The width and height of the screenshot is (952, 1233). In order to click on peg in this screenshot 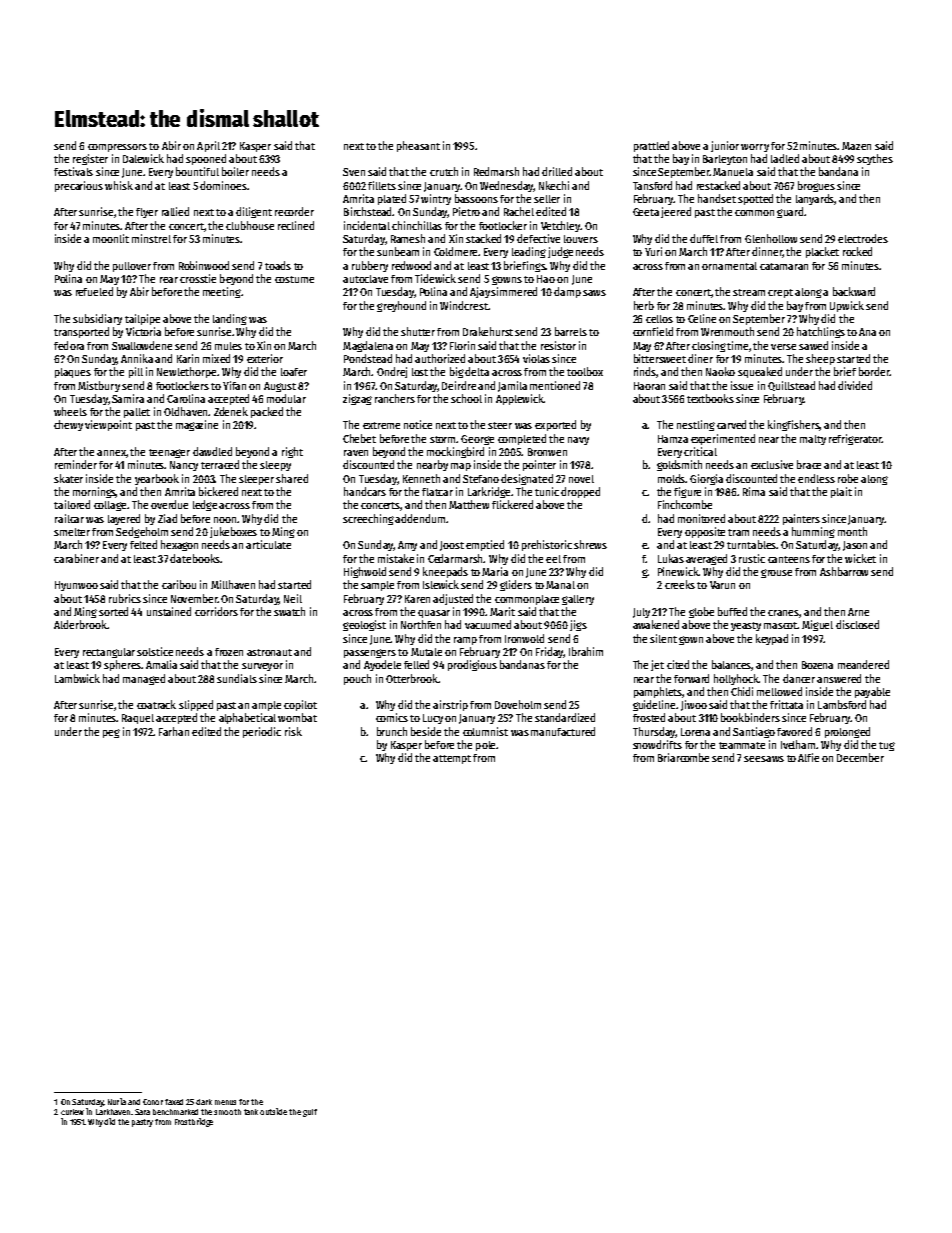, I will do `click(111, 733)`.
